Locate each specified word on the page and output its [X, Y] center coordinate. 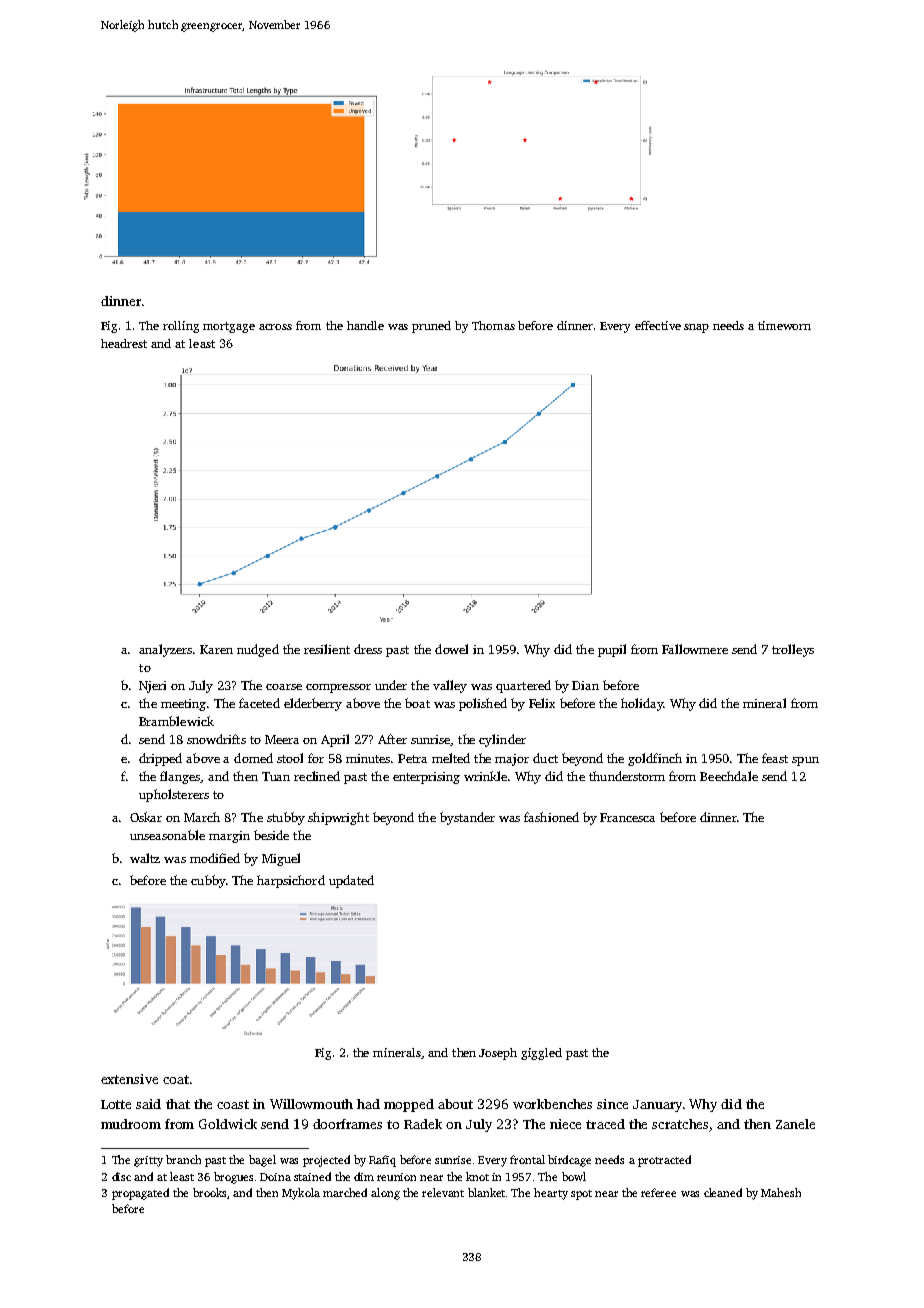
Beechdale [729, 776]
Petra [412, 758]
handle [365, 325]
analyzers [165, 650]
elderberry [313, 704]
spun [805, 761]
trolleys [793, 650]
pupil [612, 650]
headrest [124, 343]
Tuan [276, 776]
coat [176, 1079]
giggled [541, 1054]
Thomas [493, 325]
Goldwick [228, 1124]
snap [696, 328]
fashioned [551, 817]
